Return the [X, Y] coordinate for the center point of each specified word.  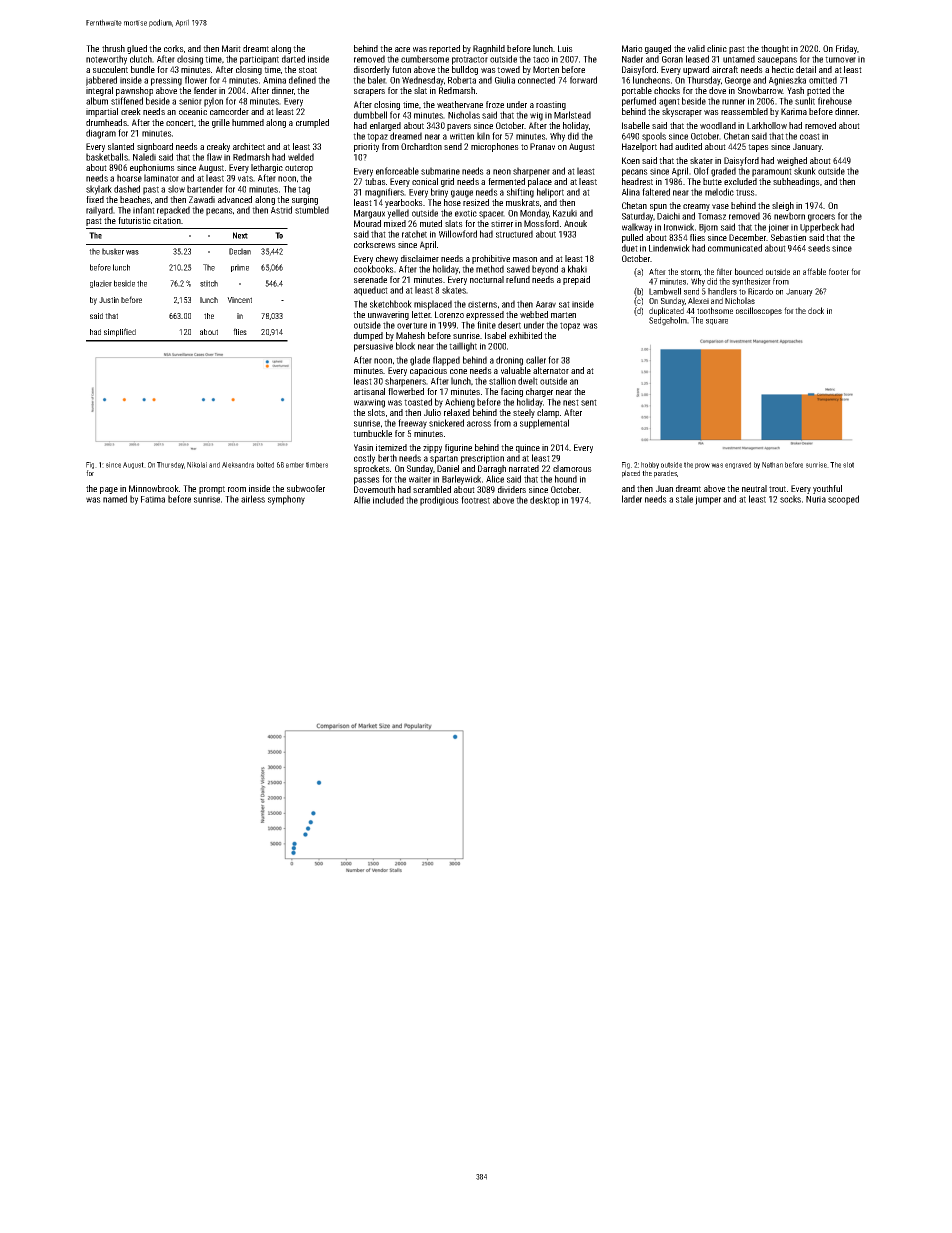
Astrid [281, 210]
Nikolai [197, 465]
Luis [565, 48]
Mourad [367, 223]
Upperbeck [819, 228]
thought [775, 49]
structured [514, 234]
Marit [231, 48]
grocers [821, 218]
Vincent [239, 300]
